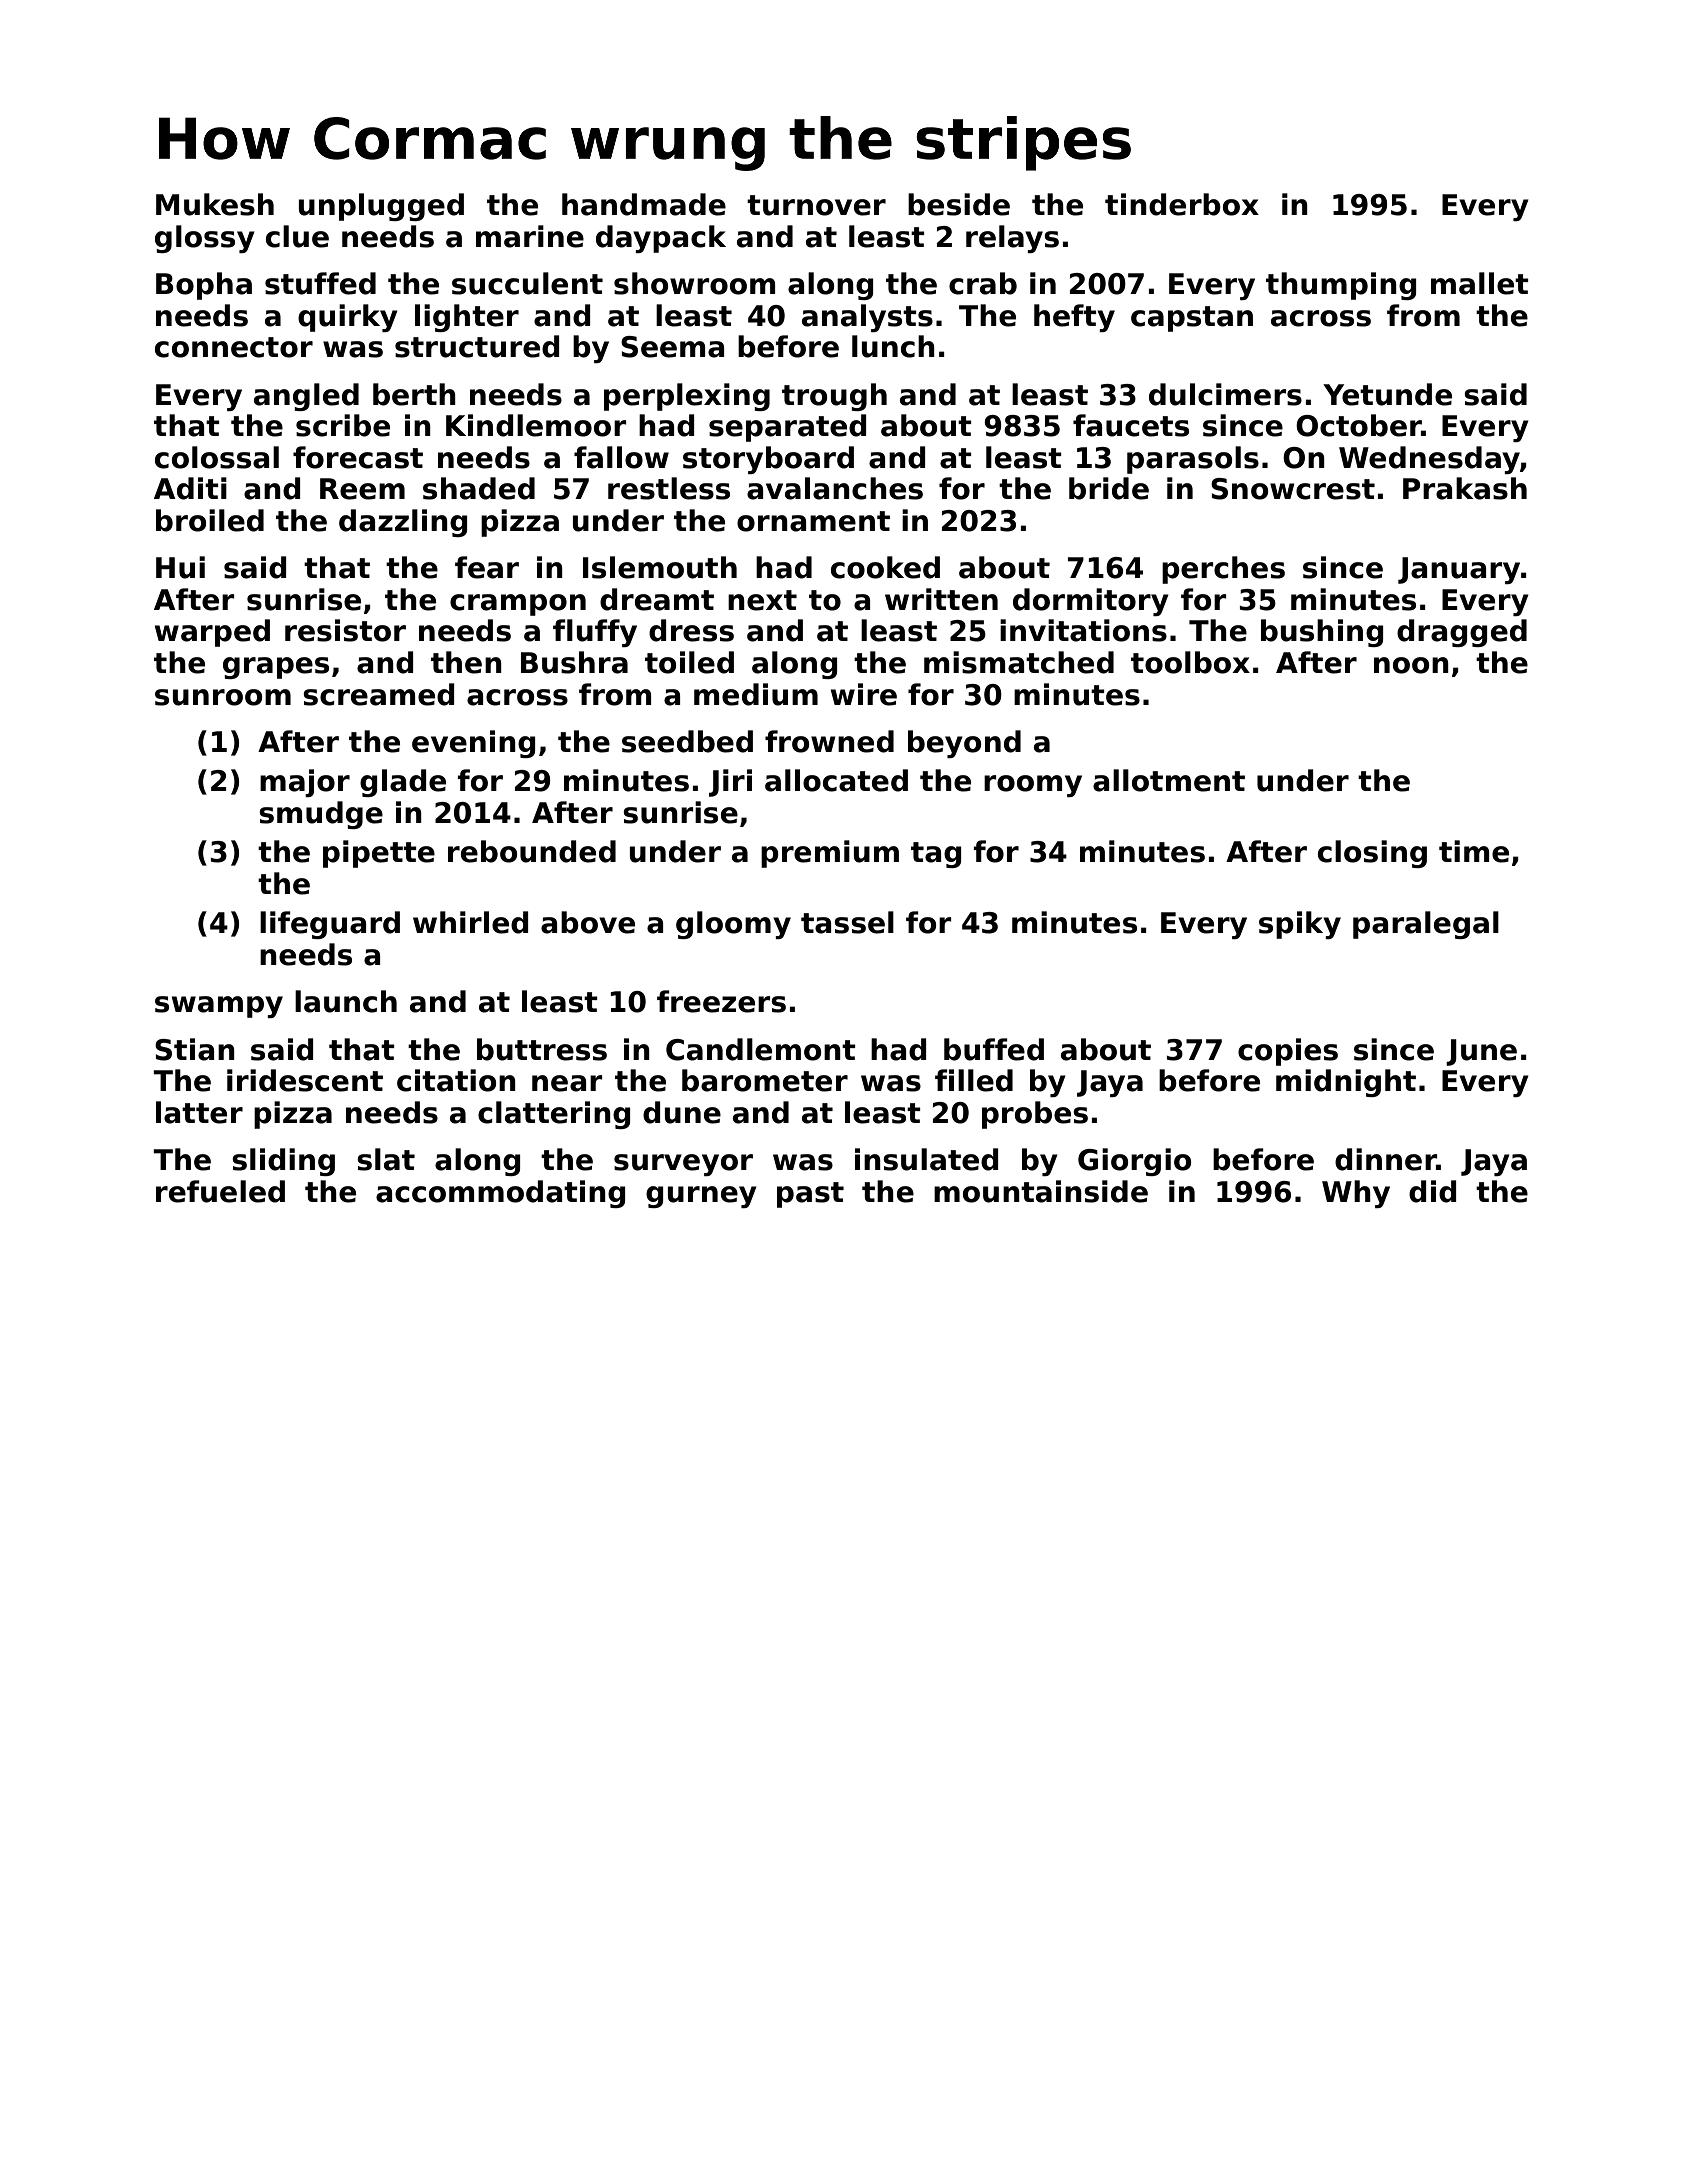 This screenshot has width=1683, height=2178. What do you see at coordinates (204, 286) in the screenshot?
I see `Bopha` at bounding box center [204, 286].
